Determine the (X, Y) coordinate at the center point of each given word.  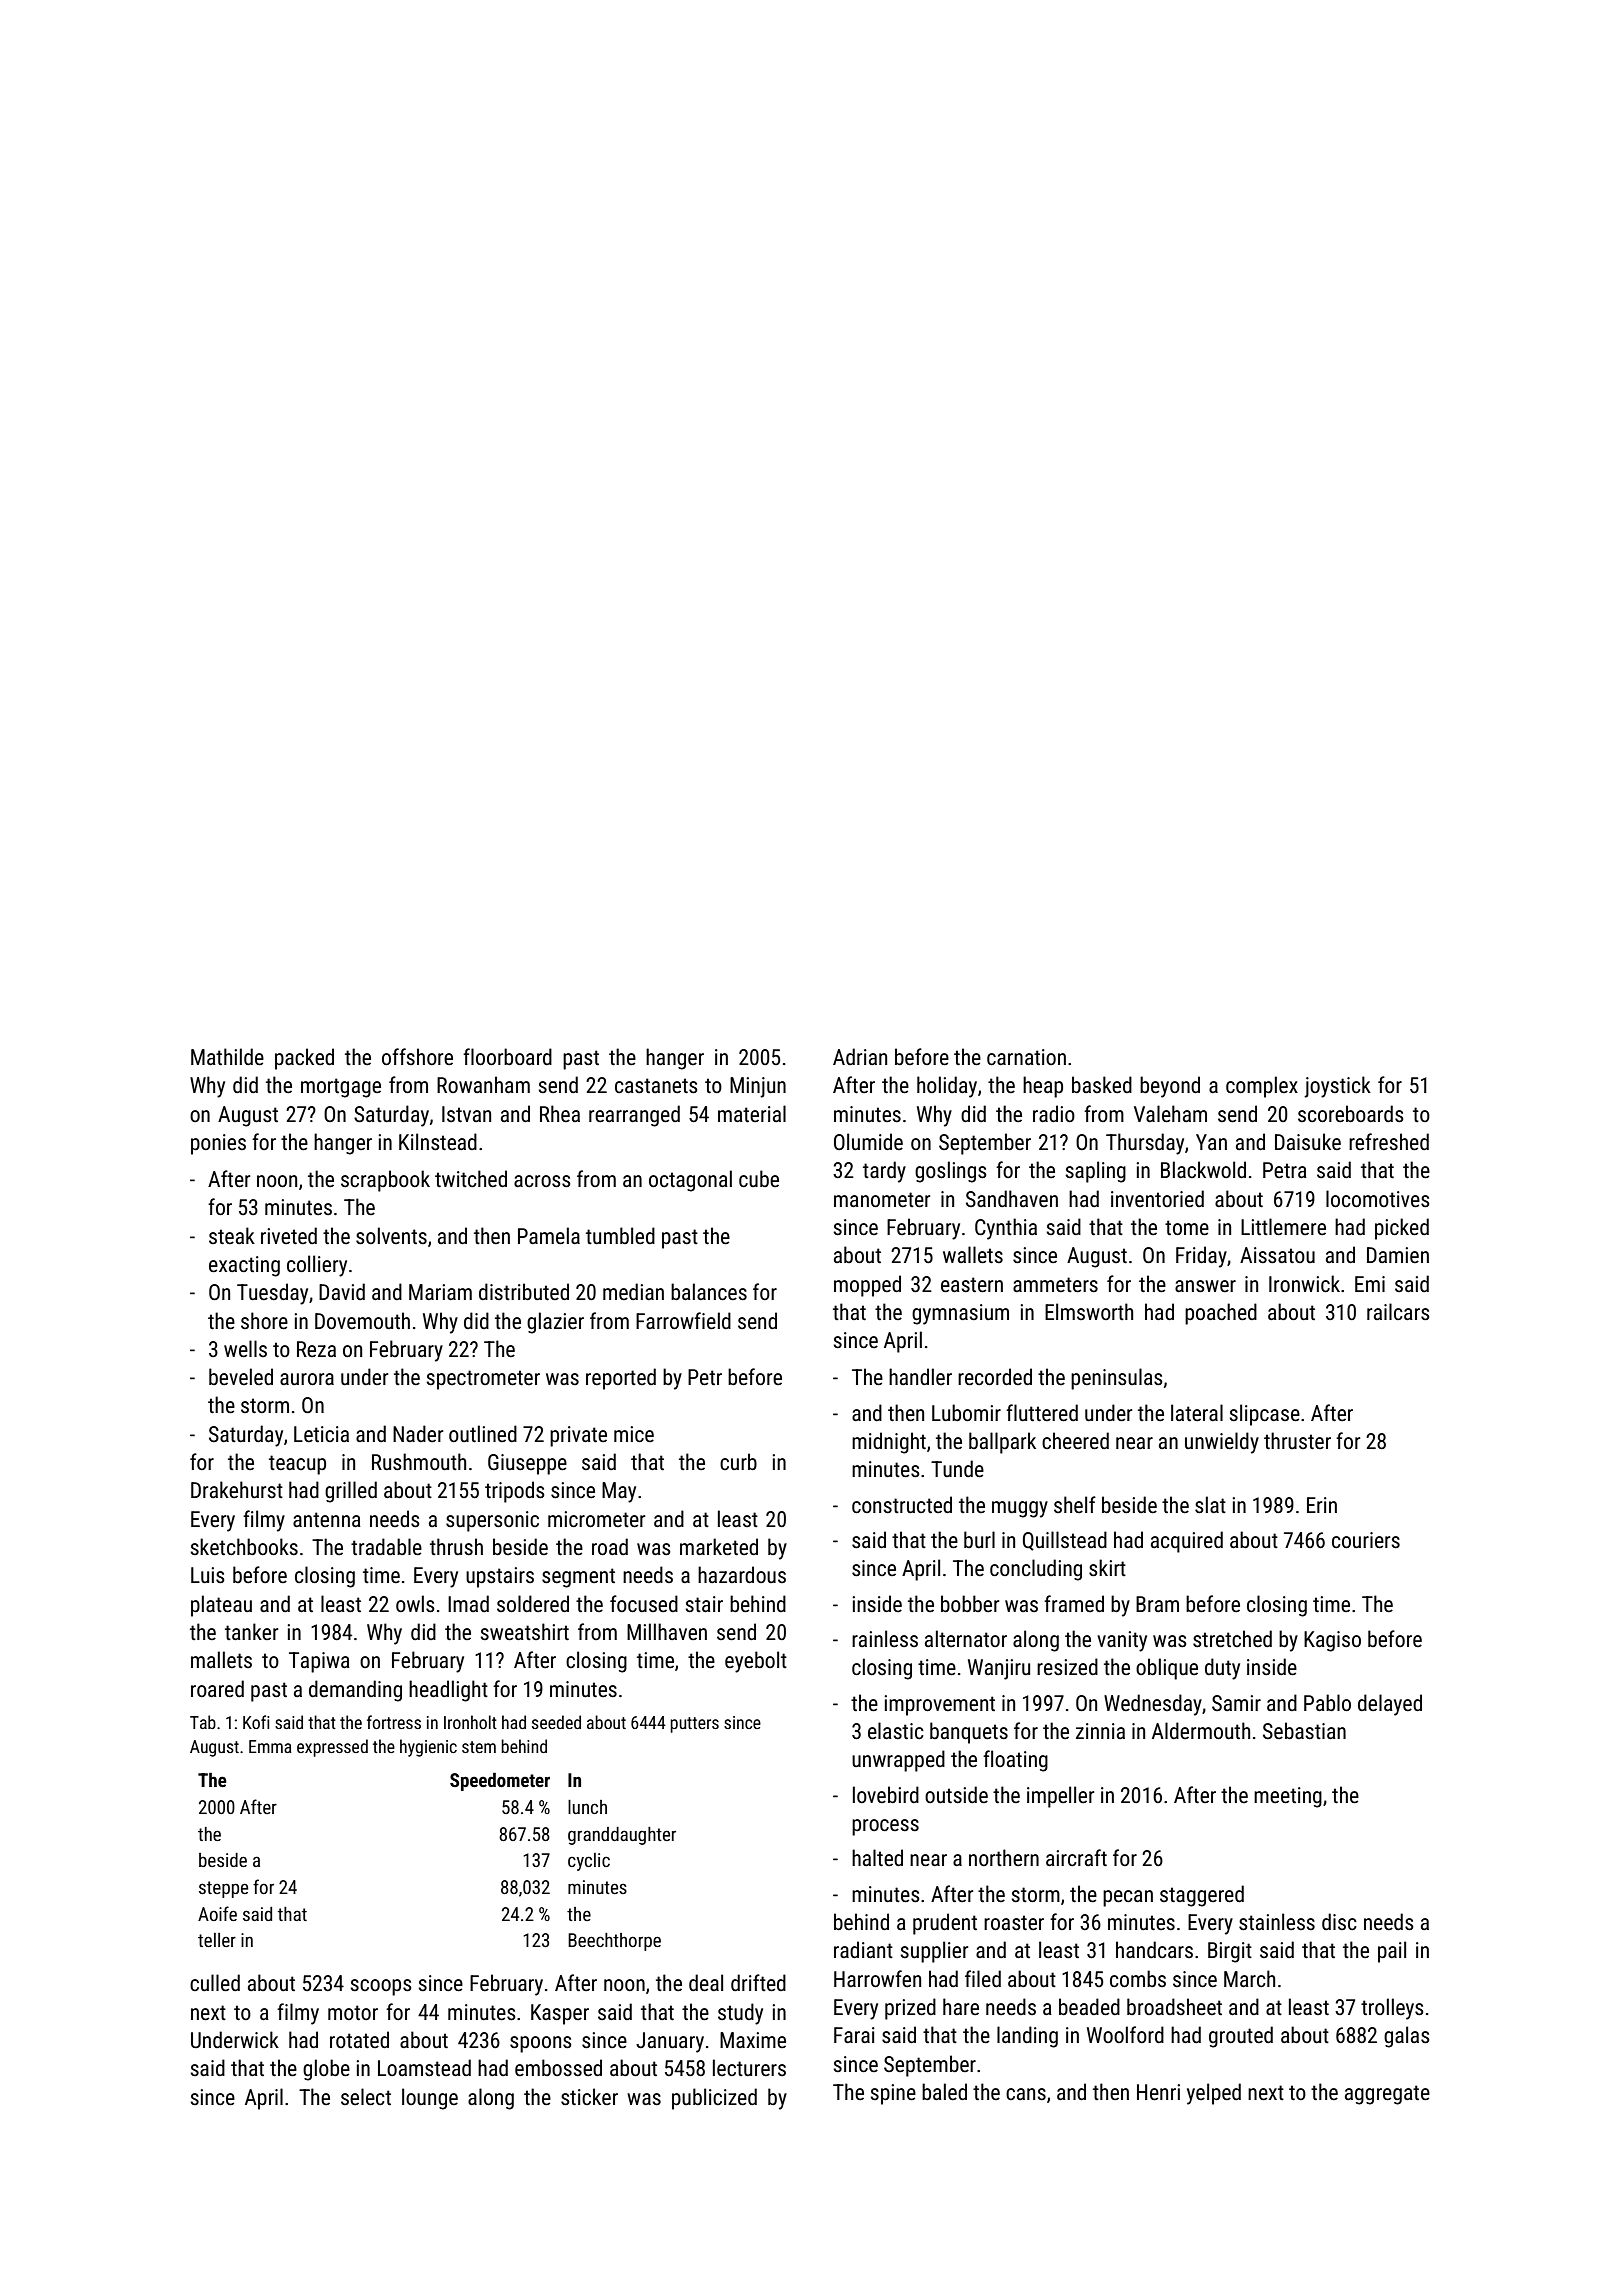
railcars (1398, 1312)
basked (1102, 1084)
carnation (1026, 1057)
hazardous (742, 1574)
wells (245, 1349)
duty (1222, 1669)
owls (415, 1604)
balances (709, 1292)
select (366, 2097)
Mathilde (227, 1057)
